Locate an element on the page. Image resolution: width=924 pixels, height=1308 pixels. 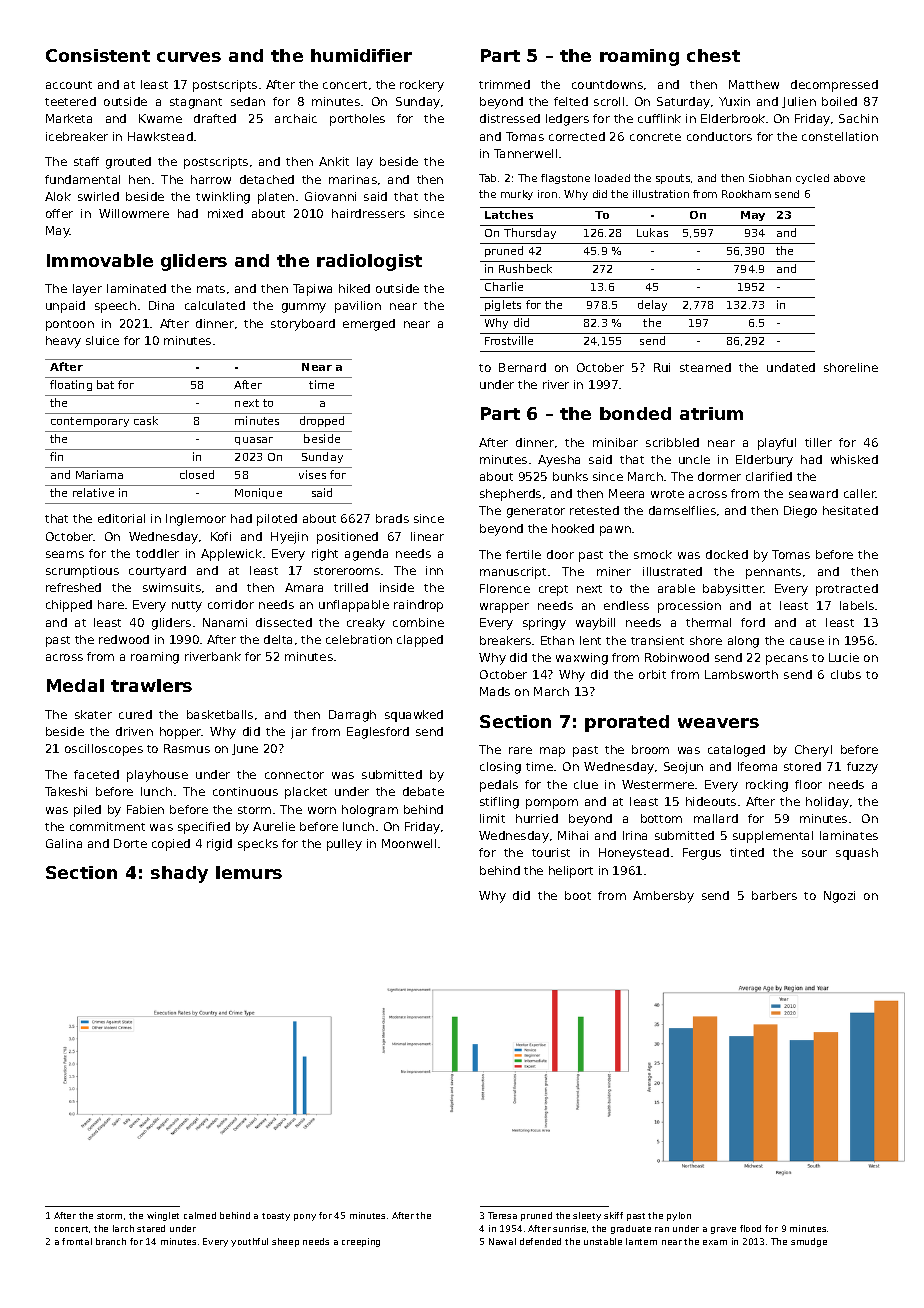
Nawal is located at coordinates (502, 1241).
